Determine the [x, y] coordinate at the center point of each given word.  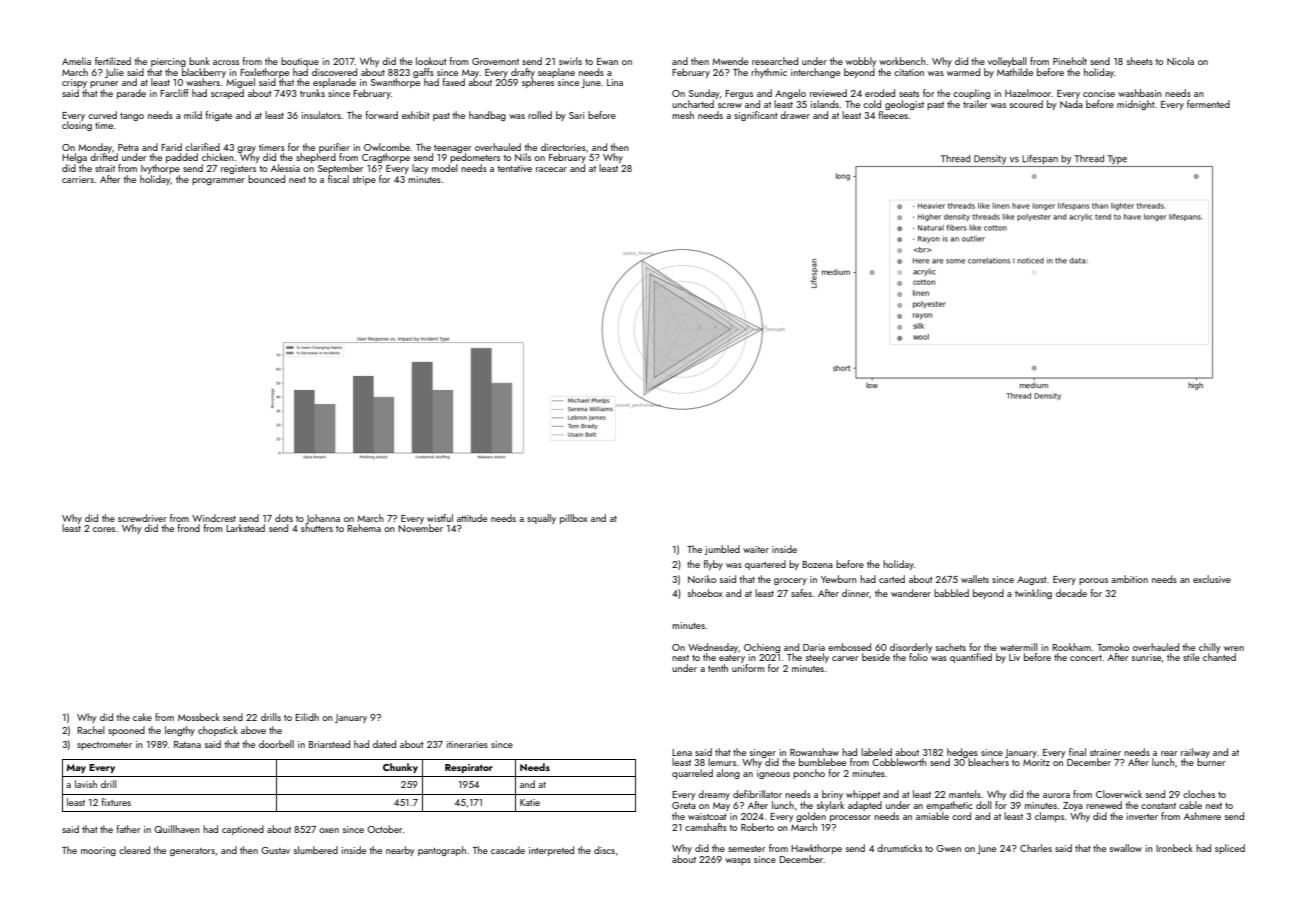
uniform [748, 668]
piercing [168, 62]
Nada [1071, 104]
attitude [472, 518]
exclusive [1212, 579]
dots [284, 518]
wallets [975, 579]
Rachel [91, 730]
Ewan [607, 61]
